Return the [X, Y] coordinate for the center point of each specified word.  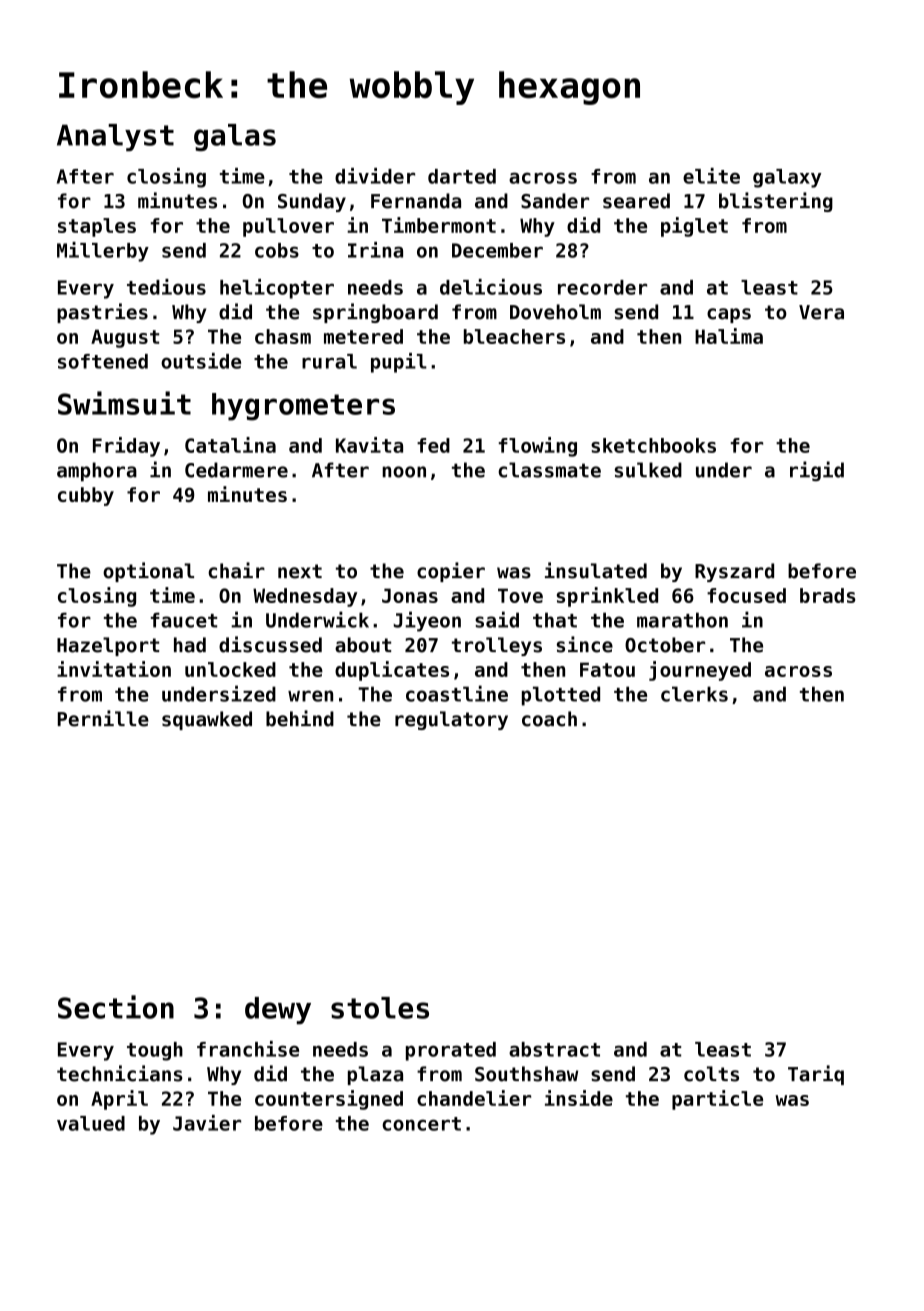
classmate [549, 470]
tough [155, 1051]
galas [235, 137]
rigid [817, 471]
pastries [102, 313]
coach [549, 719]
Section [116, 1007]
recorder [602, 287]
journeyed [700, 671]
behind [300, 718]
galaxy [787, 178]
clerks [694, 694]
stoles [380, 1008]
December [497, 250]
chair [236, 570]
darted [462, 176]
